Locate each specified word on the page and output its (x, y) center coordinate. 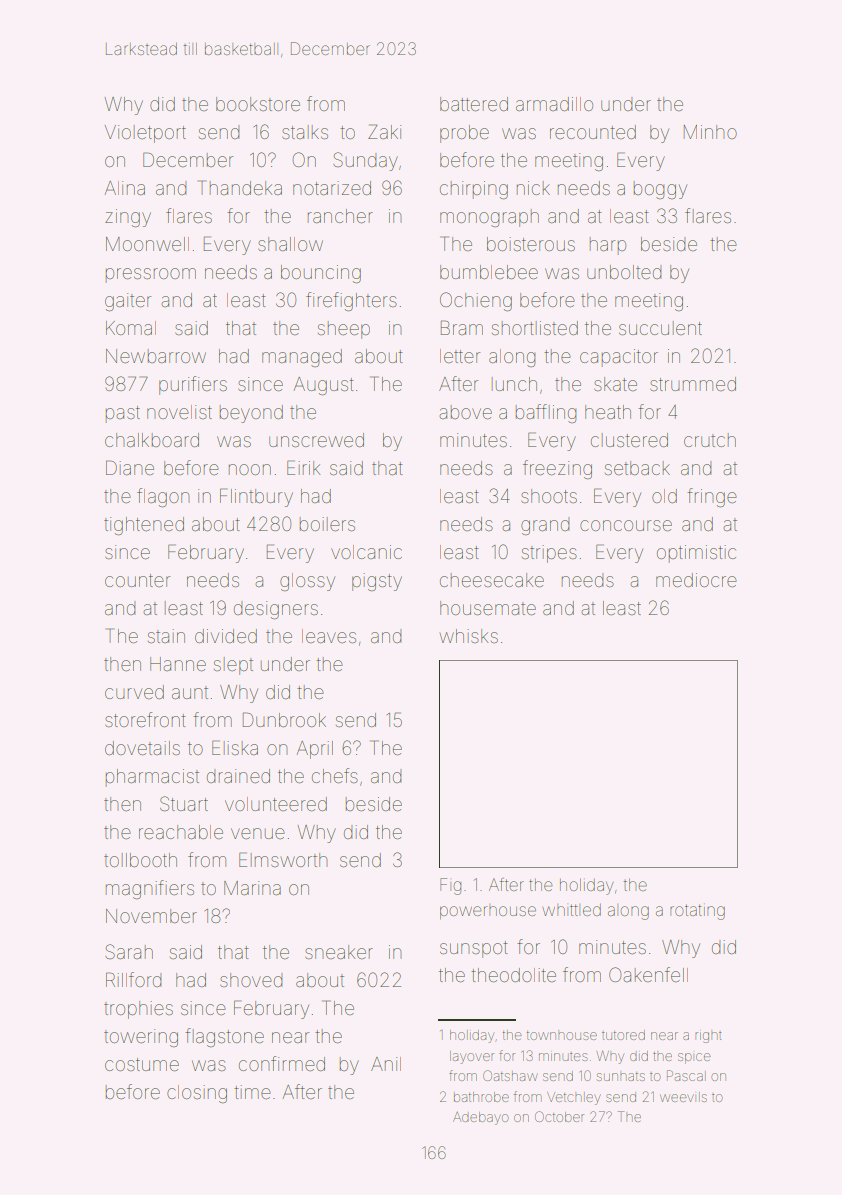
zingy (128, 218)
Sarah (129, 951)
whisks (469, 636)
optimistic (696, 554)
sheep (344, 330)
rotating (697, 912)
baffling (546, 413)
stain (166, 636)
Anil (386, 1064)
